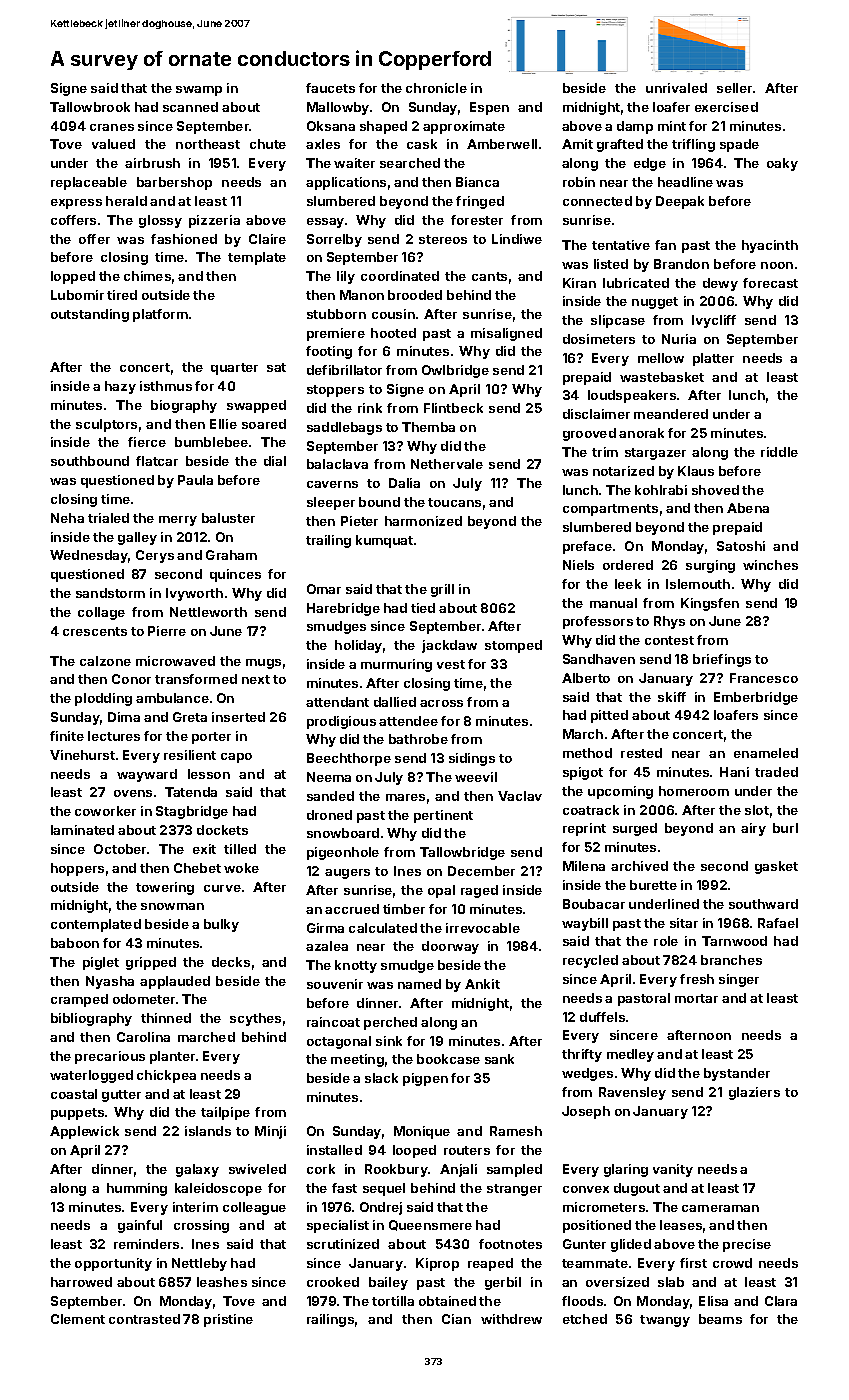 This document has height=1400, width=849. I want to click on Satoshi, so click(741, 546).
